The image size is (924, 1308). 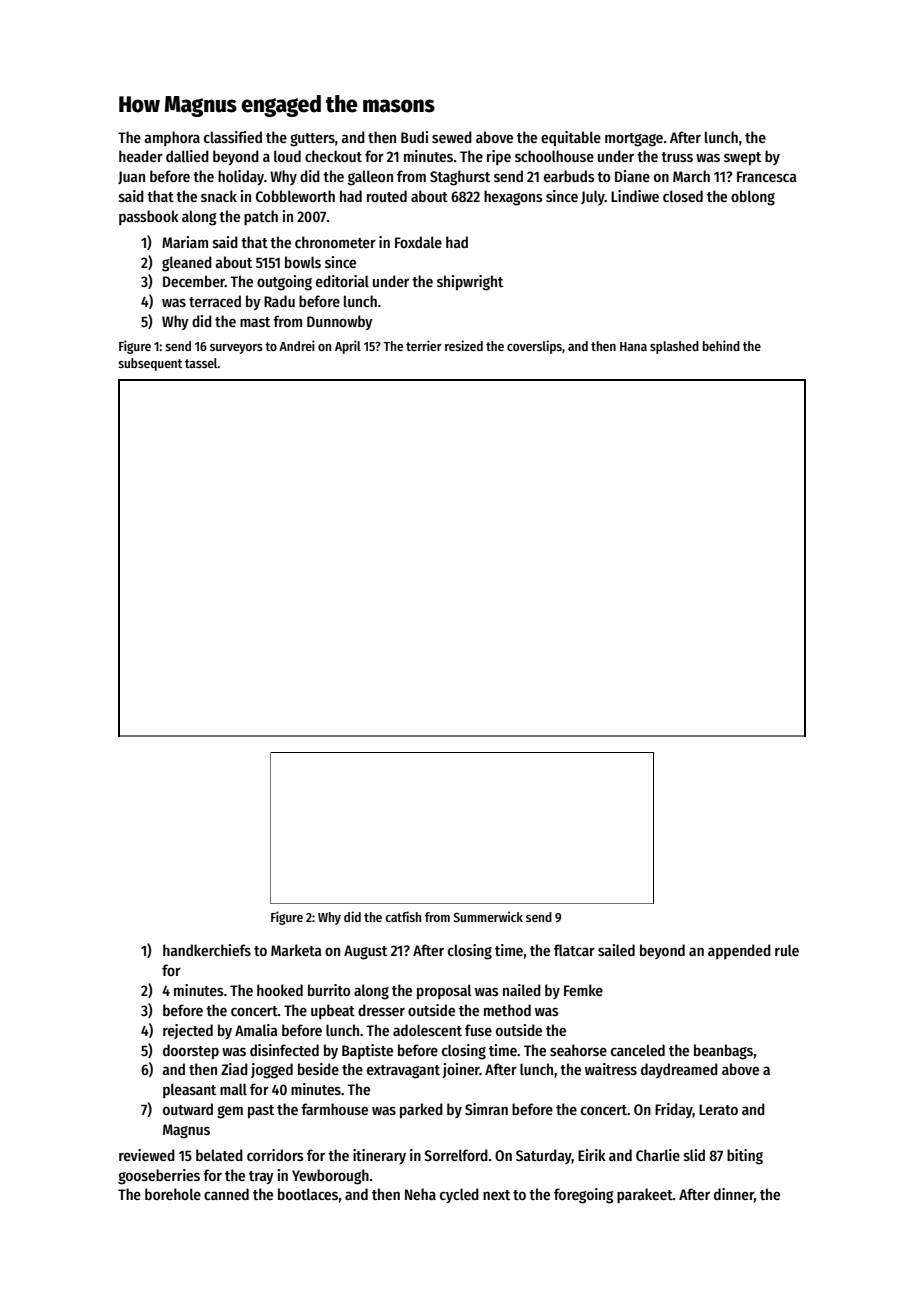 What do you see at coordinates (721, 345) in the document?
I see `behind` at bounding box center [721, 345].
